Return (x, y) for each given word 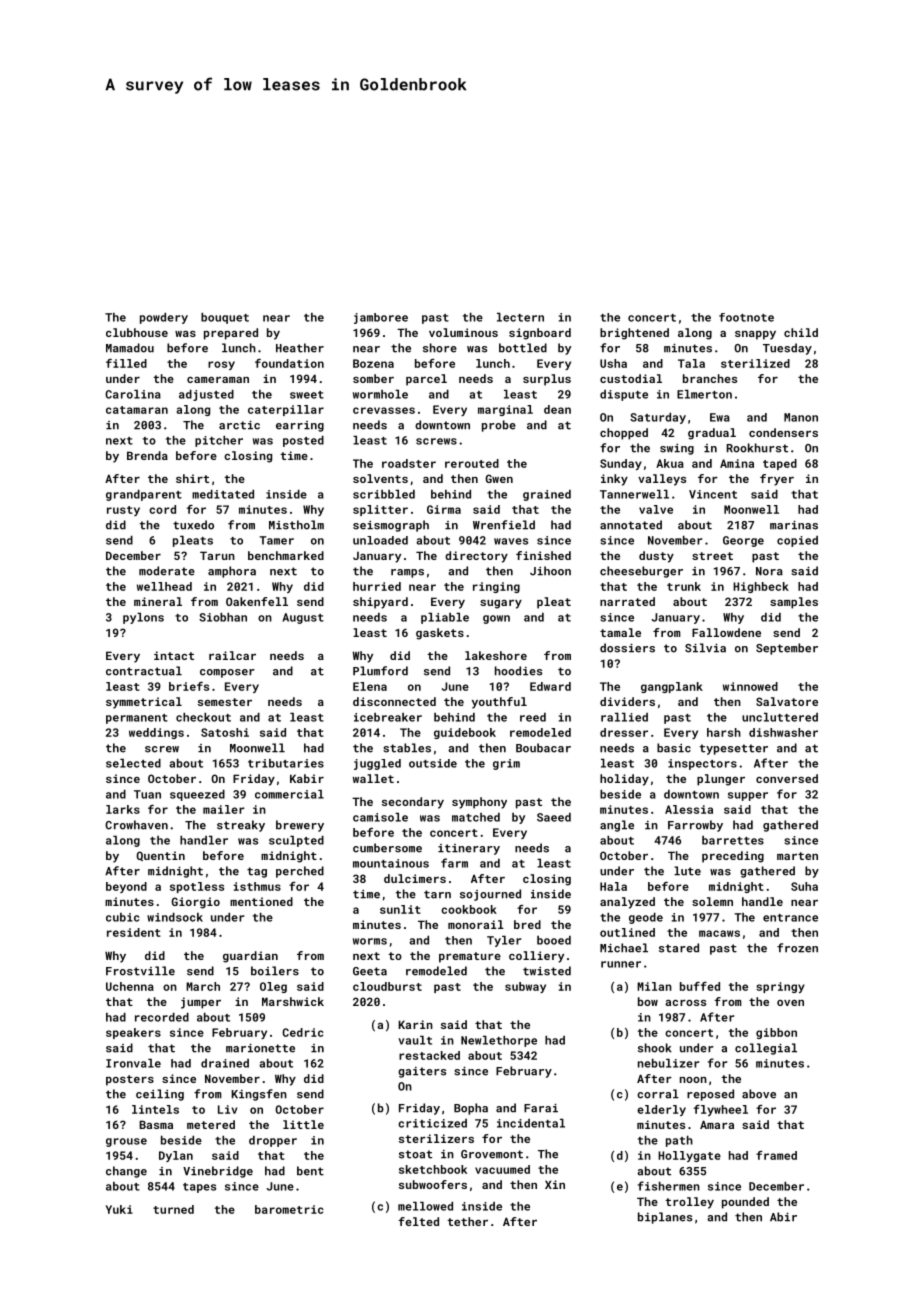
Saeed (554, 817)
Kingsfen (259, 1095)
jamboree (381, 318)
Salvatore (787, 701)
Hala (613, 886)
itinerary (469, 849)
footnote (746, 317)
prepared (231, 334)
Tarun (217, 555)
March (203, 986)
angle (617, 826)
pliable (445, 618)
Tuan (147, 794)
